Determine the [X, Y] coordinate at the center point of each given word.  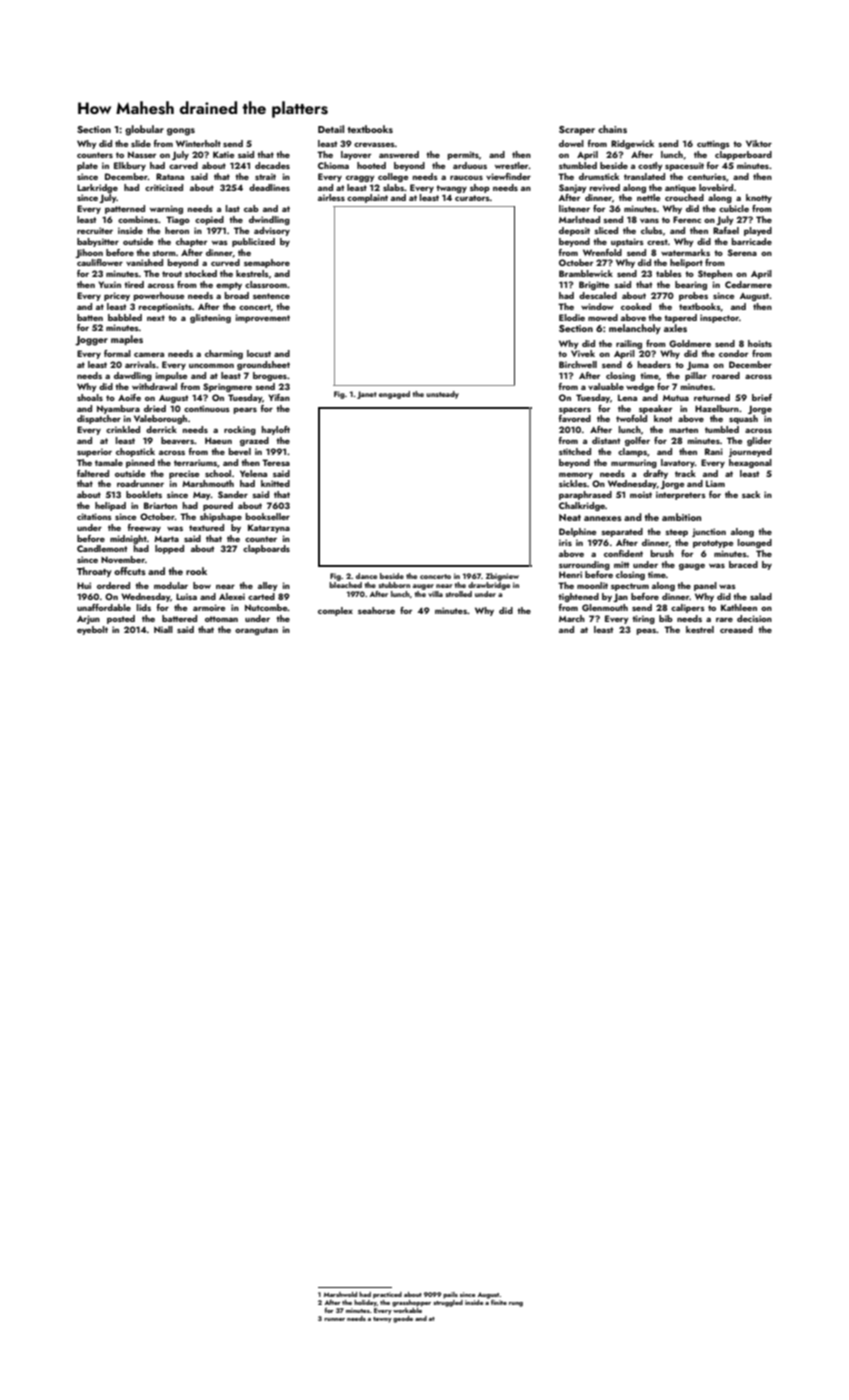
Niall [163, 629]
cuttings [713, 144]
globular [144, 130]
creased [736, 629]
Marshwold [340, 1294]
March [572, 618]
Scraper [577, 130]
